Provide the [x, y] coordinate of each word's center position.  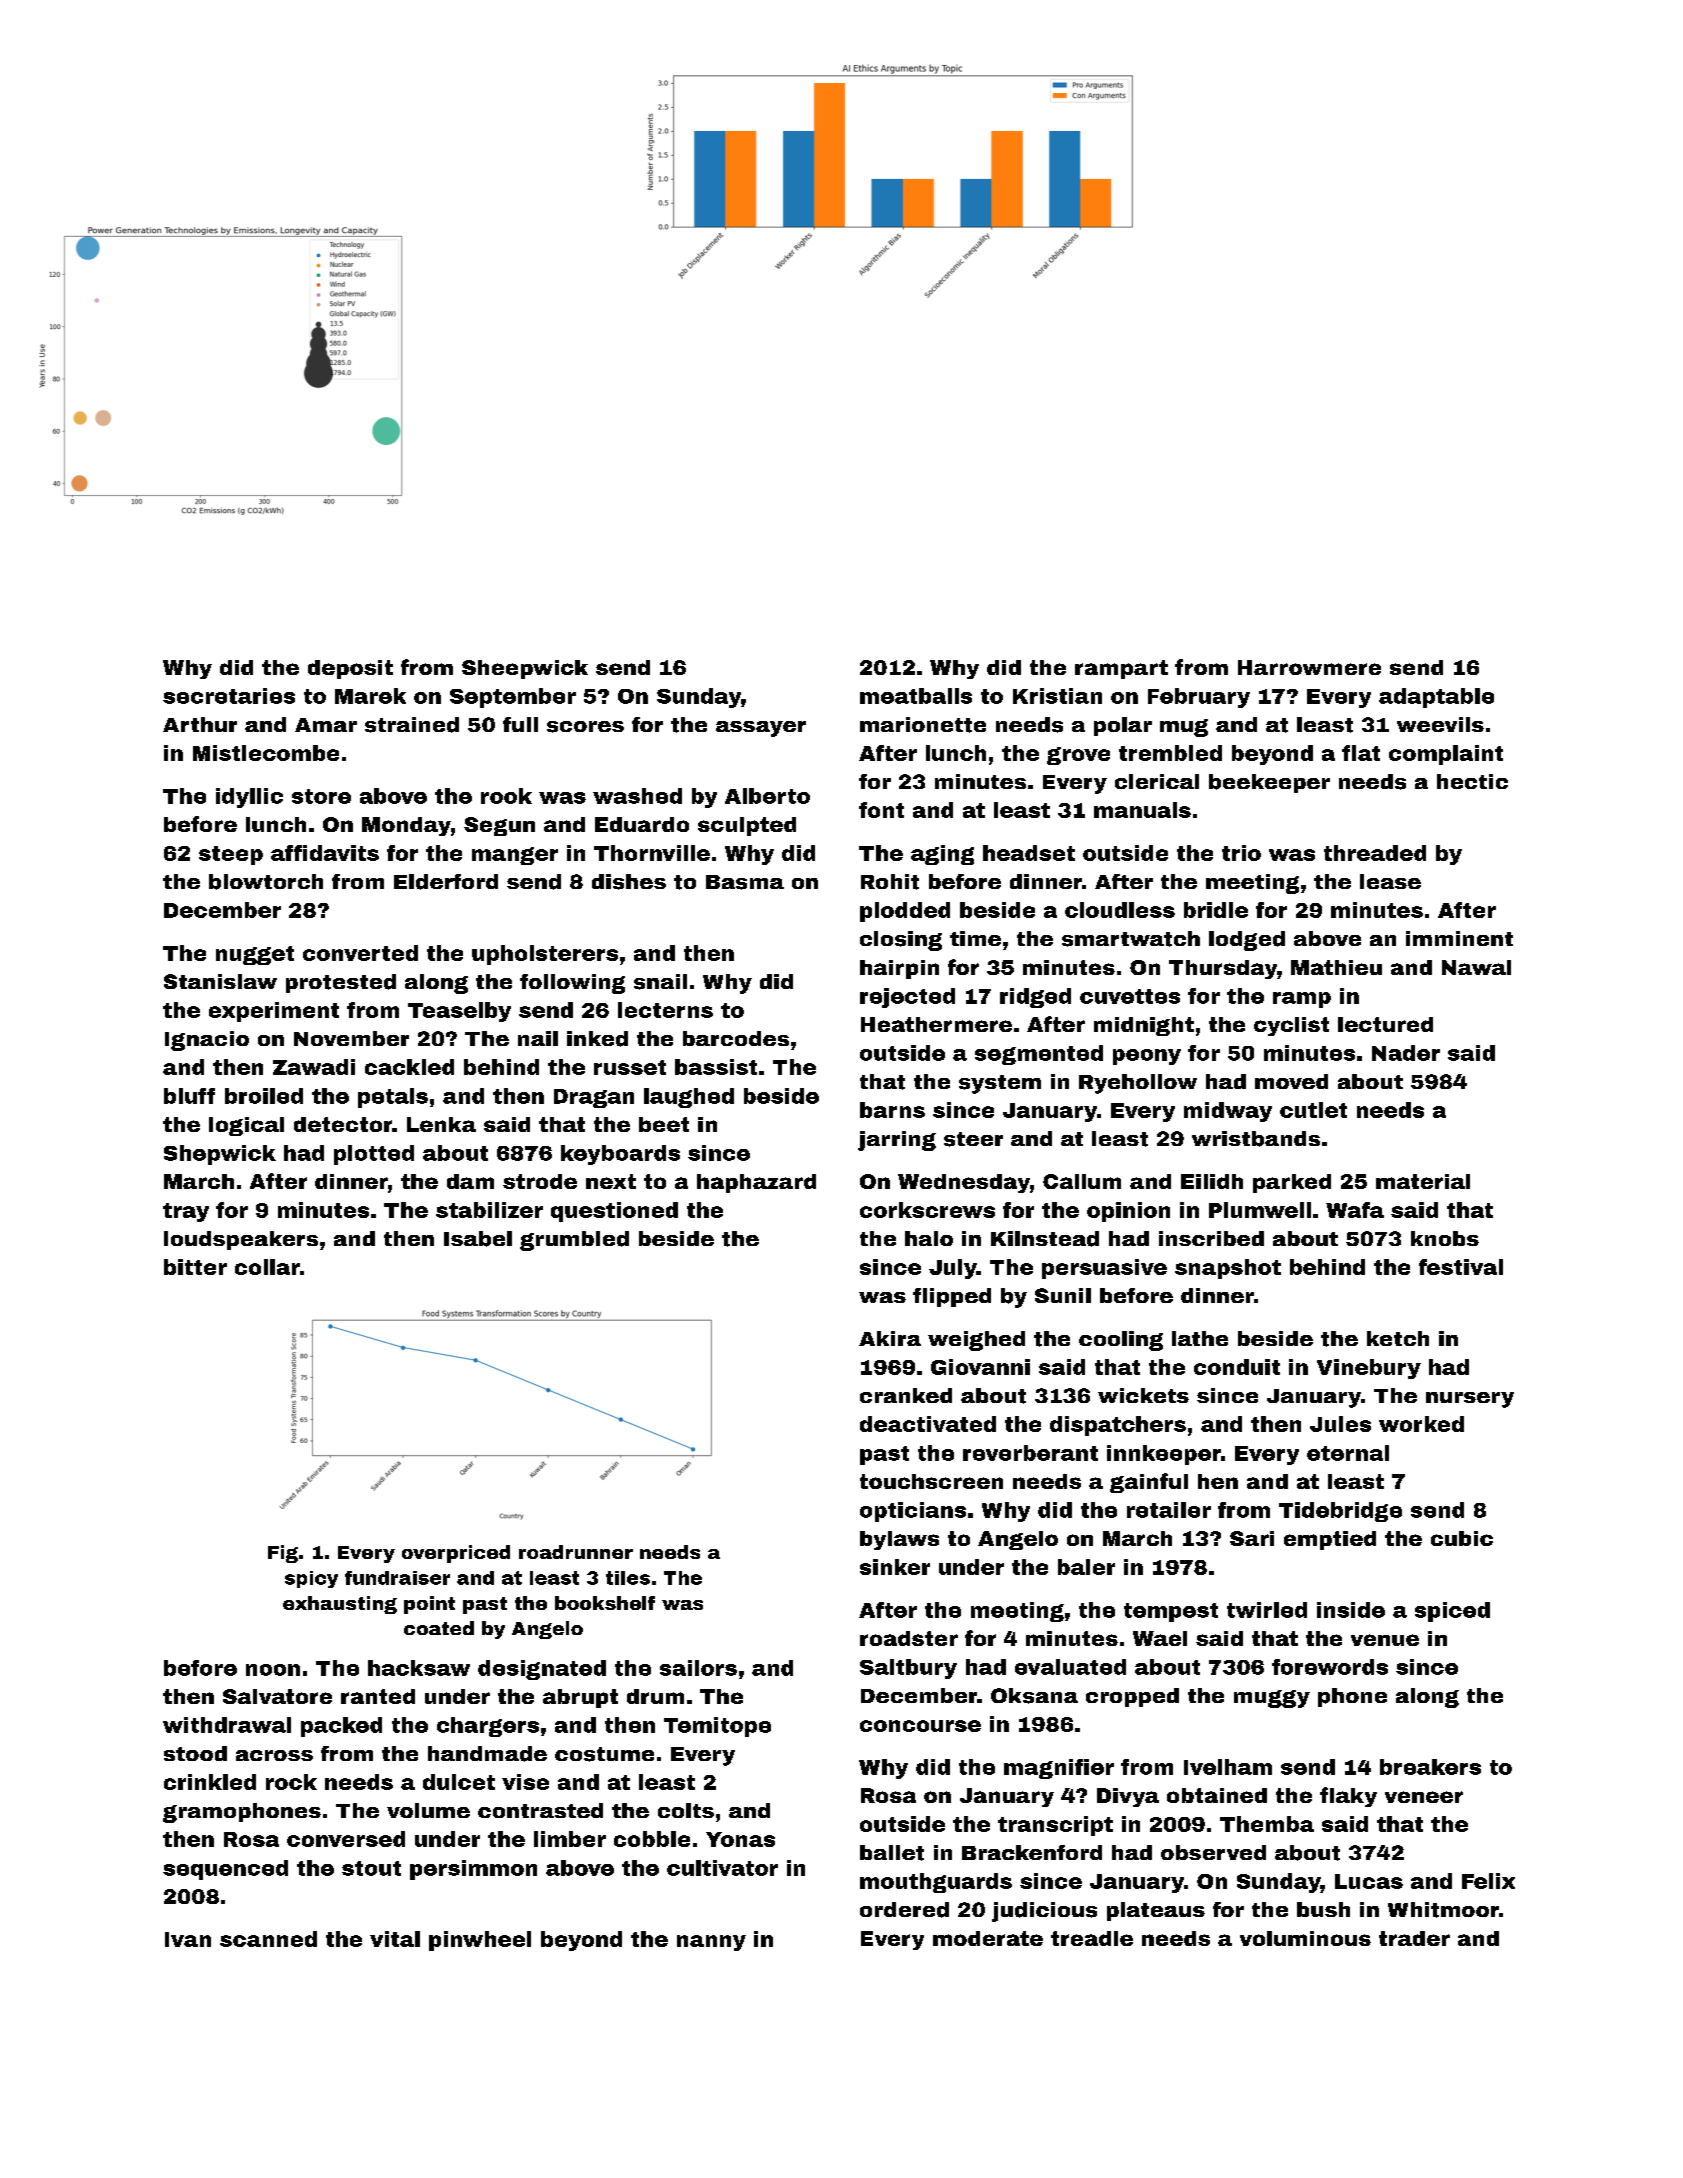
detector [343, 1124]
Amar [326, 725]
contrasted [540, 1810]
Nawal [1476, 967]
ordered [904, 1910]
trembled [1170, 753]
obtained [1217, 1795]
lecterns [665, 1010]
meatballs [916, 696]
